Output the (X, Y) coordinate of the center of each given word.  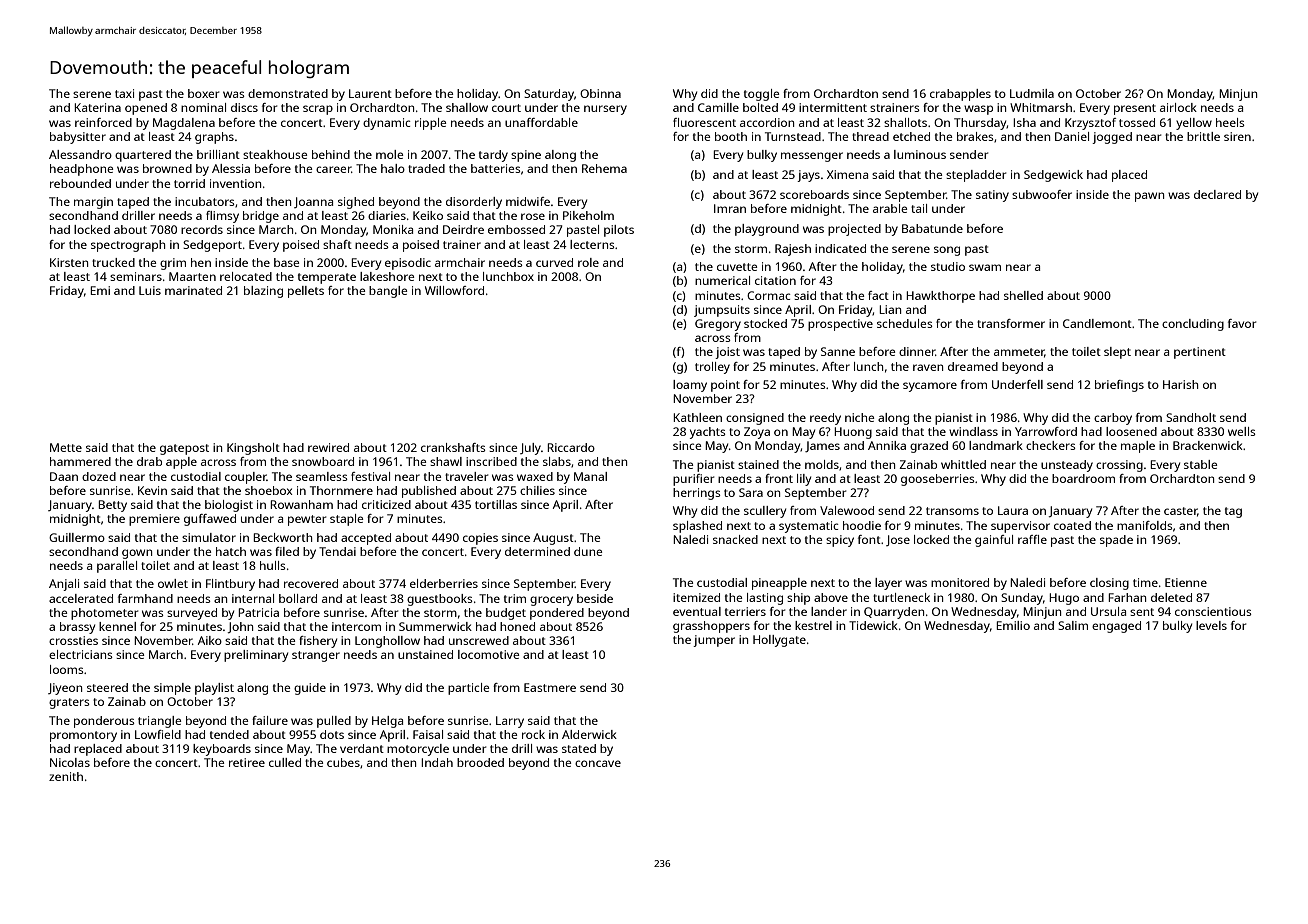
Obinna (600, 93)
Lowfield (158, 734)
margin (93, 203)
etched (911, 136)
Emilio (1013, 625)
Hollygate (779, 641)
